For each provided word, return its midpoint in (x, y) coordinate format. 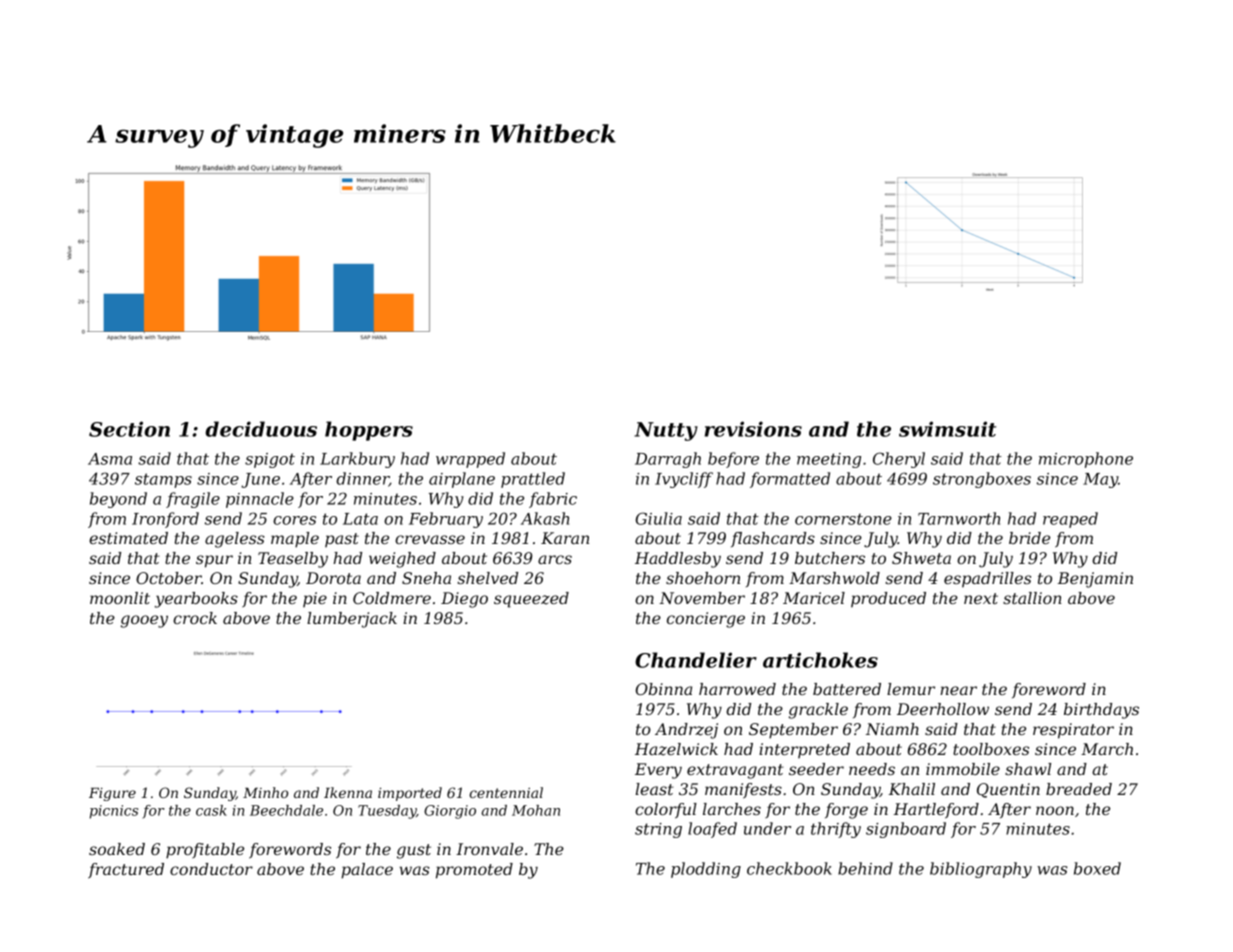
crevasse (430, 539)
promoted (474, 871)
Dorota (333, 578)
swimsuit (947, 429)
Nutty (666, 431)
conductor (211, 869)
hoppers (369, 431)
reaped (1070, 520)
